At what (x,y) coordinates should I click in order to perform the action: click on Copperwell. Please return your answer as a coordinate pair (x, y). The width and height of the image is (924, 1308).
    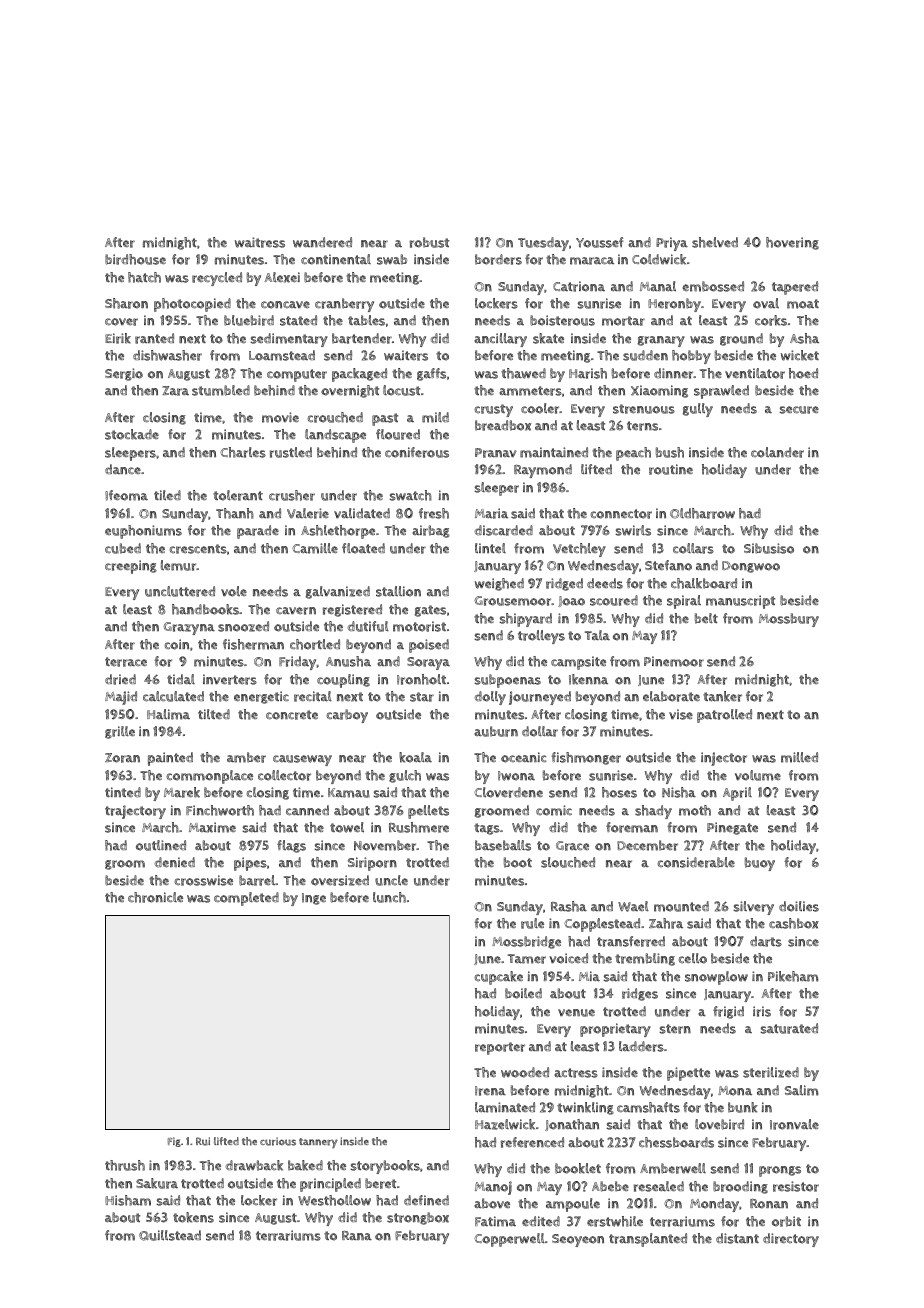
    Looking at the image, I should click on (509, 1240).
